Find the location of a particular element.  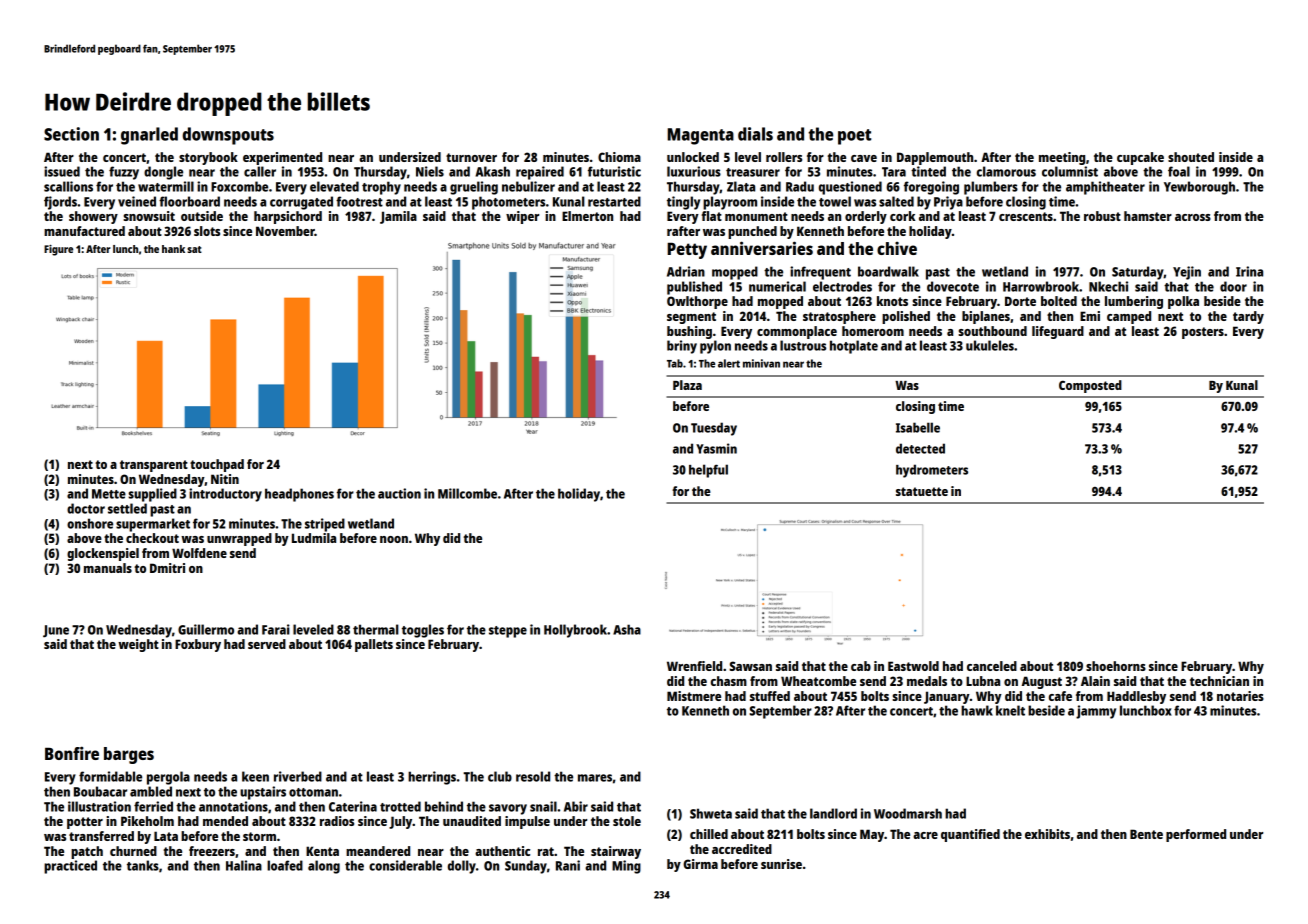

hank is located at coordinates (173, 249).
